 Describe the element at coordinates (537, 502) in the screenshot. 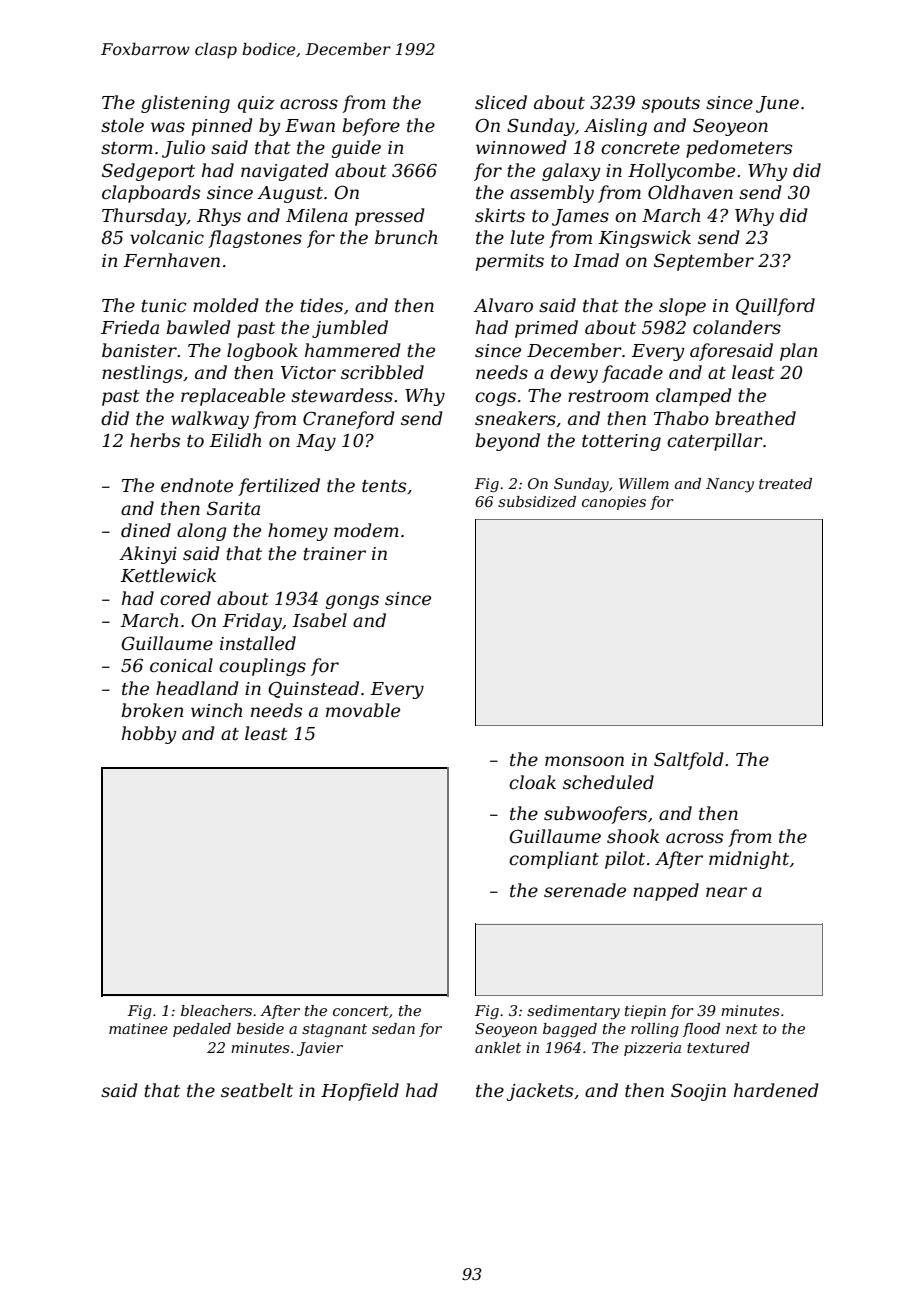

I see `subsidized` at that location.
